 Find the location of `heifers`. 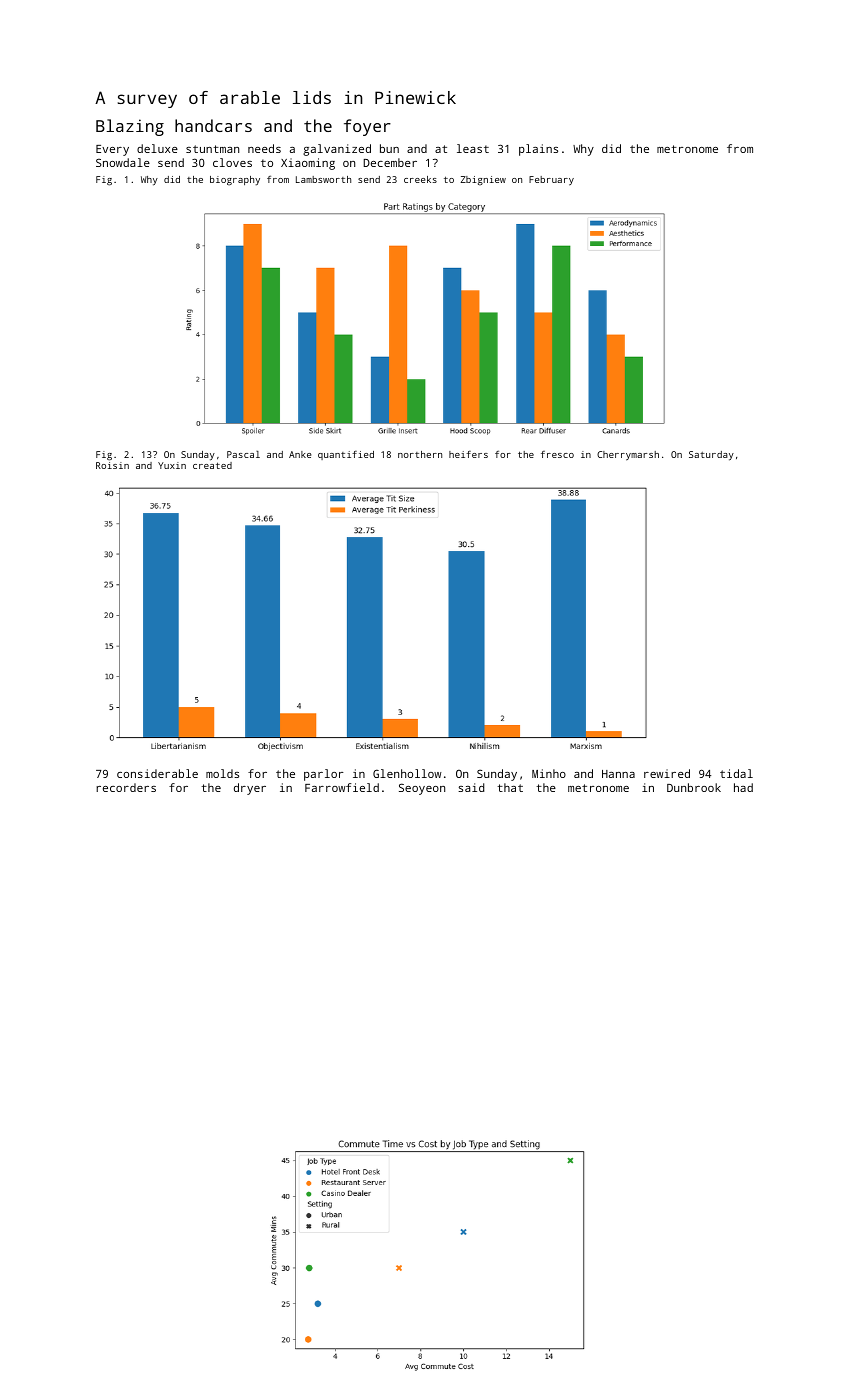

heifers is located at coordinates (468, 454).
